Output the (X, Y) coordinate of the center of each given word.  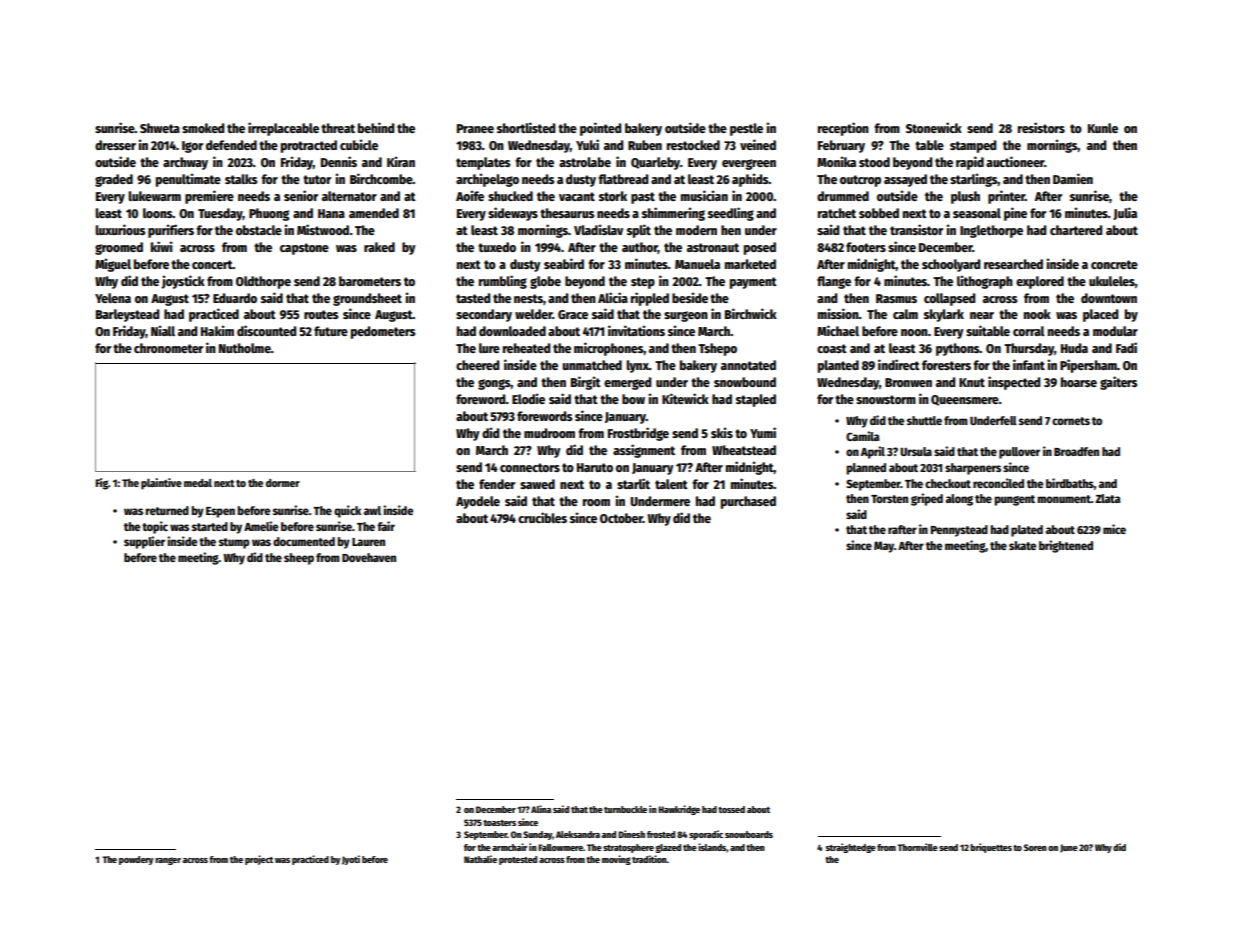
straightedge (851, 848)
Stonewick (934, 127)
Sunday (537, 835)
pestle (746, 129)
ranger (168, 861)
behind (376, 127)
